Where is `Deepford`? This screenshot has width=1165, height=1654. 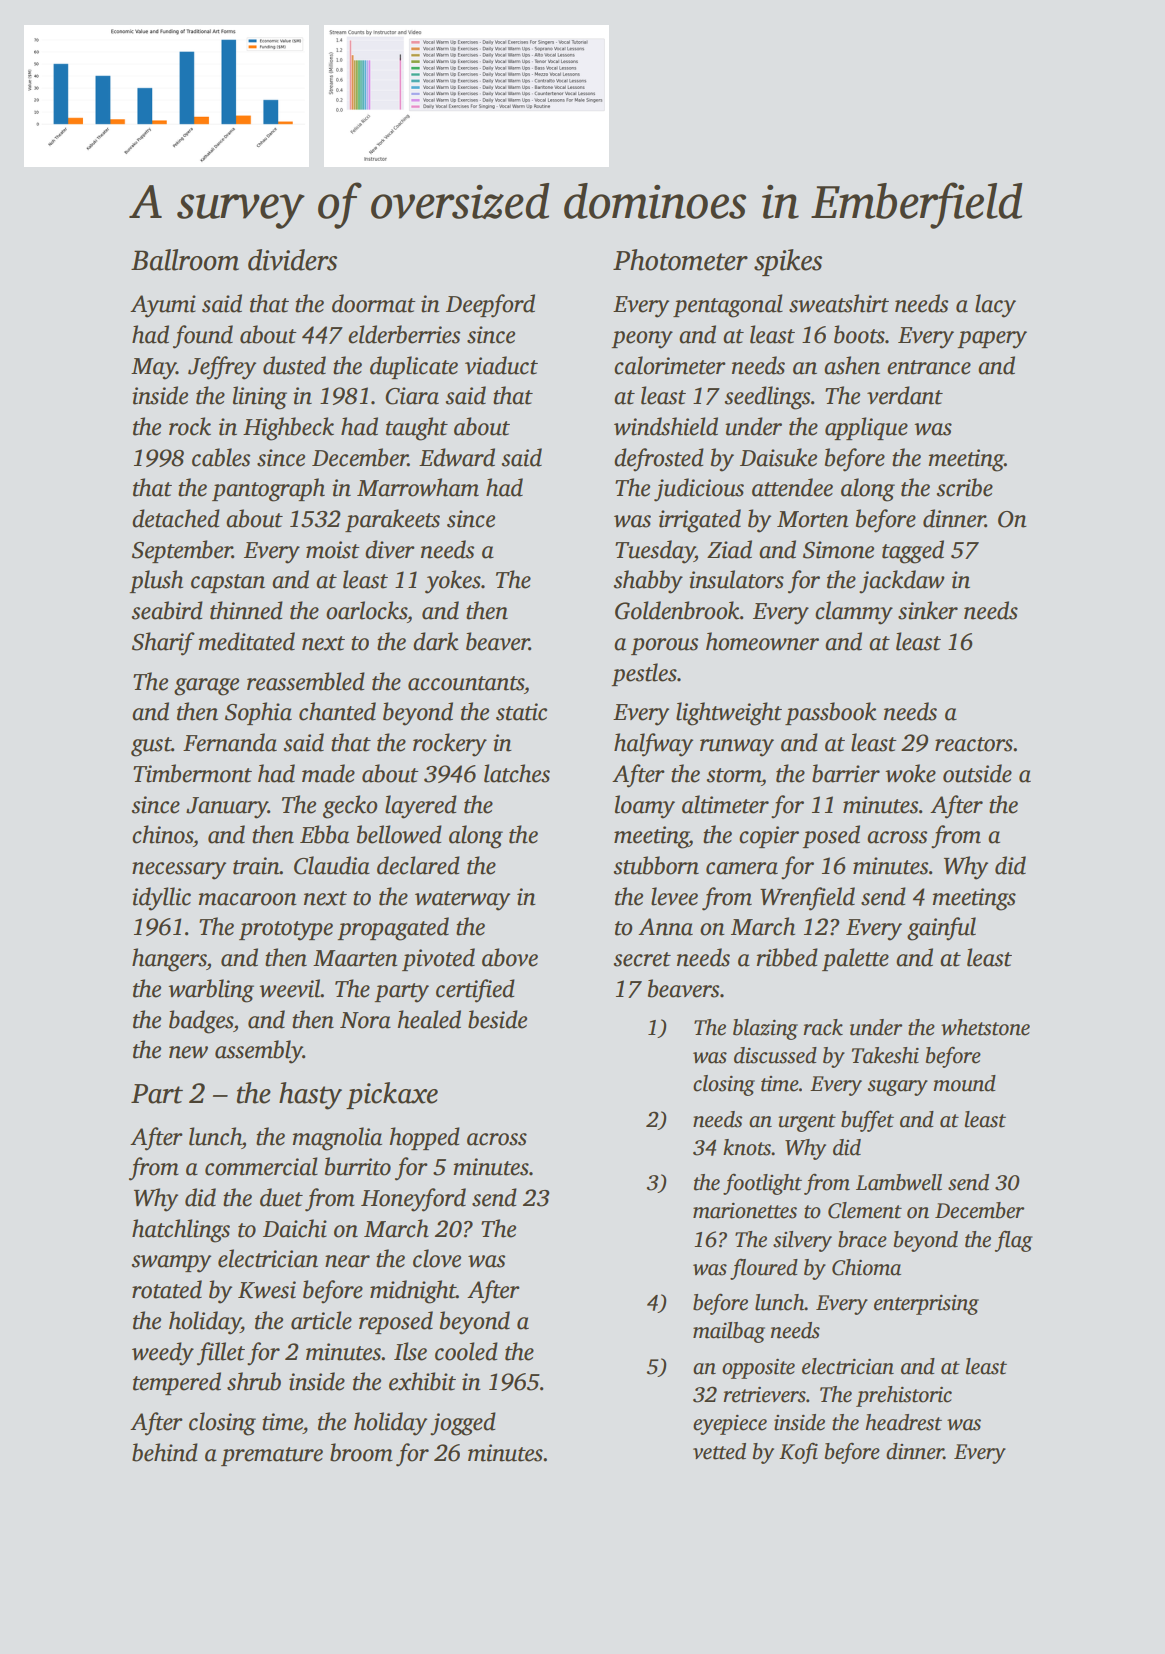 Deepford is located at coordinates (490, 306).
